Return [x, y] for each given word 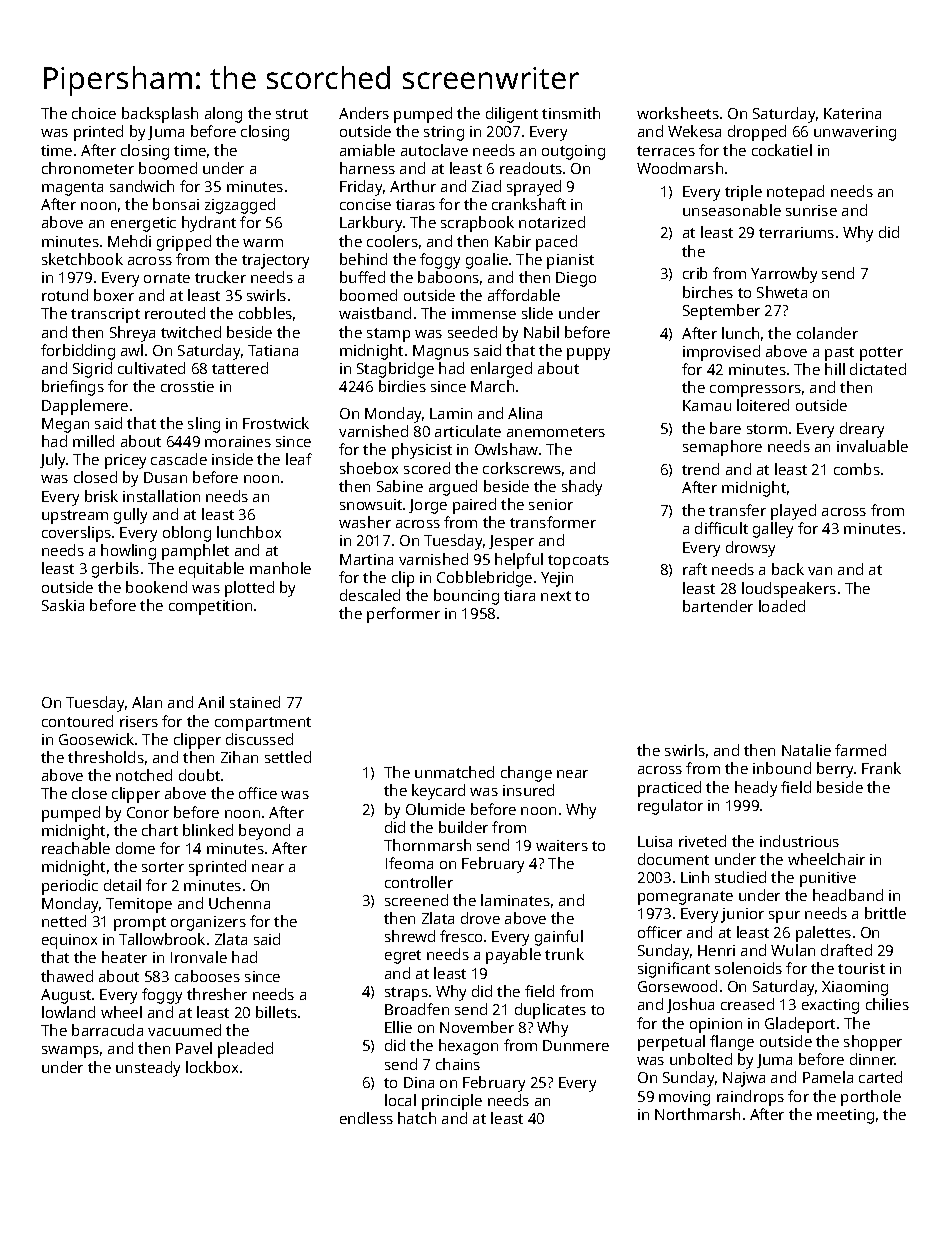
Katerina [852, 113]
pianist [570, 261]
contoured [77, 721]
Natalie [806, 750]
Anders [364, 113]
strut [292, 114]
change [526, 774]
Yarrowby [784, 275]
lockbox [212, 1067]
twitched [191, 332]
